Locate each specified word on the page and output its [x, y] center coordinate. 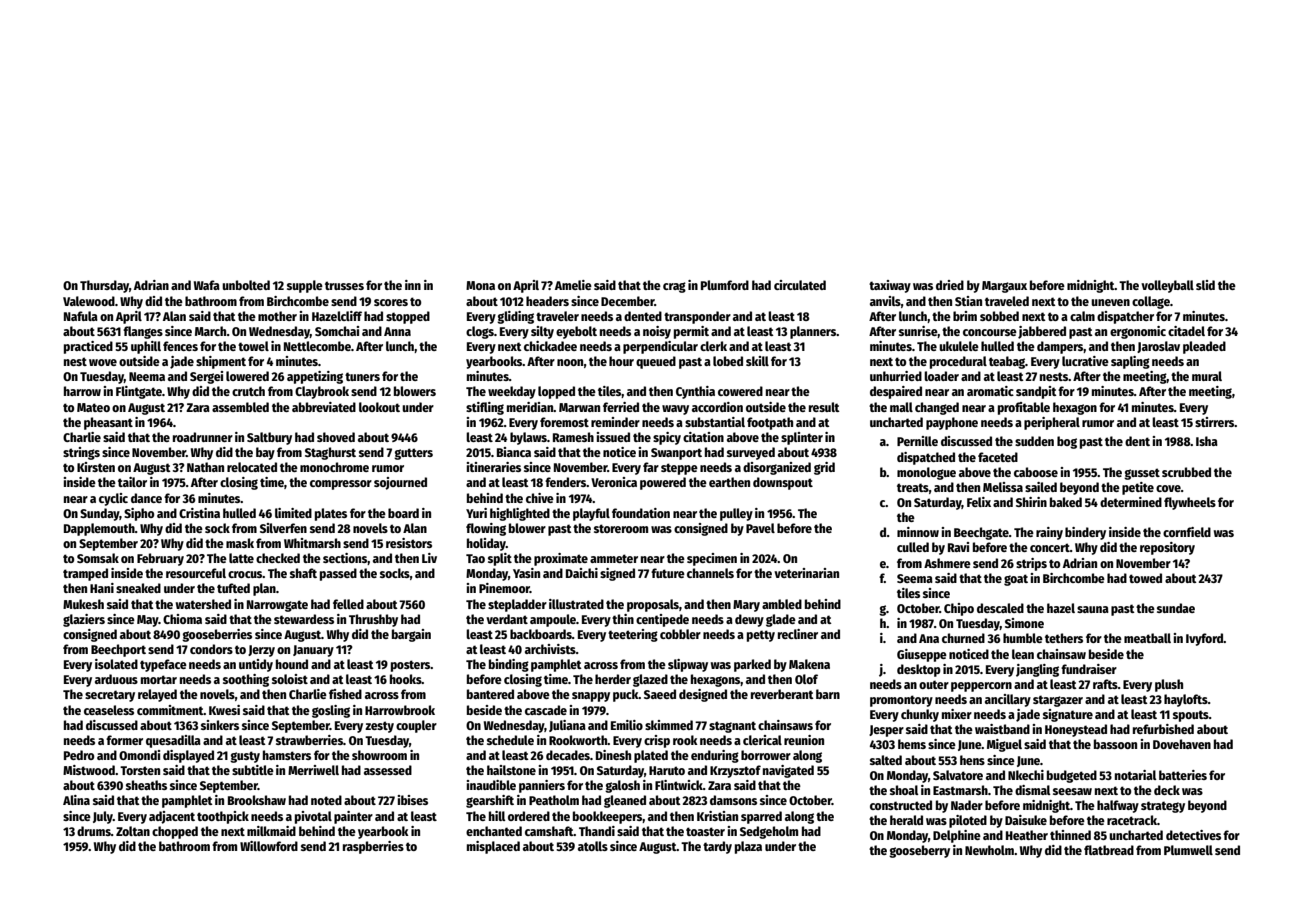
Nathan [205, 467]
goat [1016, 580]
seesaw [1072, 791]
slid [1205, 285]
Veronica [614, 482]
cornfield [1187, 532]
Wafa [207, 285]
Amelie [573, 285]
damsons [733, 800]
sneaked [138, 588]
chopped [175, 832]
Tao [475, 558]
